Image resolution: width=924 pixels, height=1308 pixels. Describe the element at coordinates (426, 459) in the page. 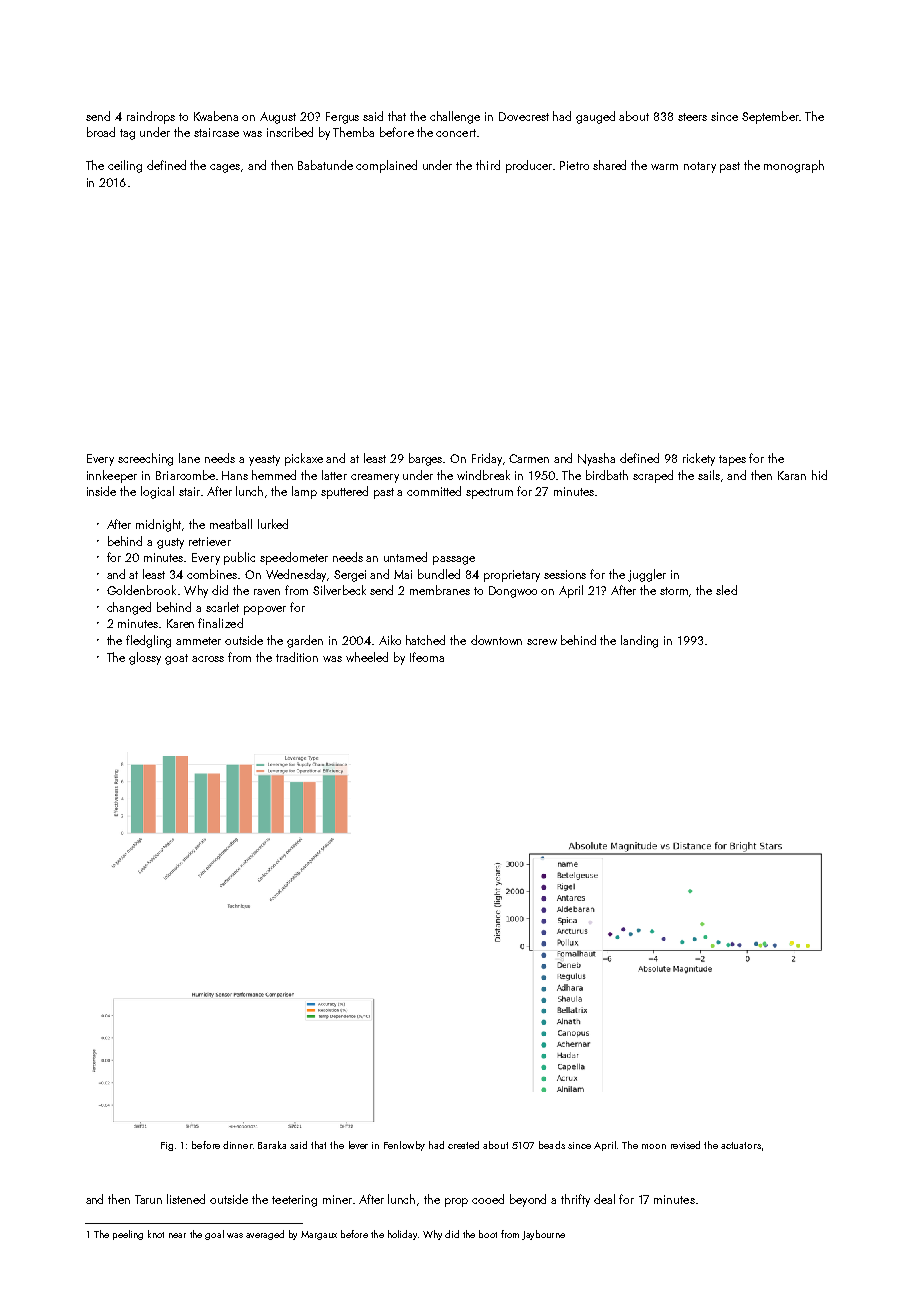

I see `barges` at that location.
